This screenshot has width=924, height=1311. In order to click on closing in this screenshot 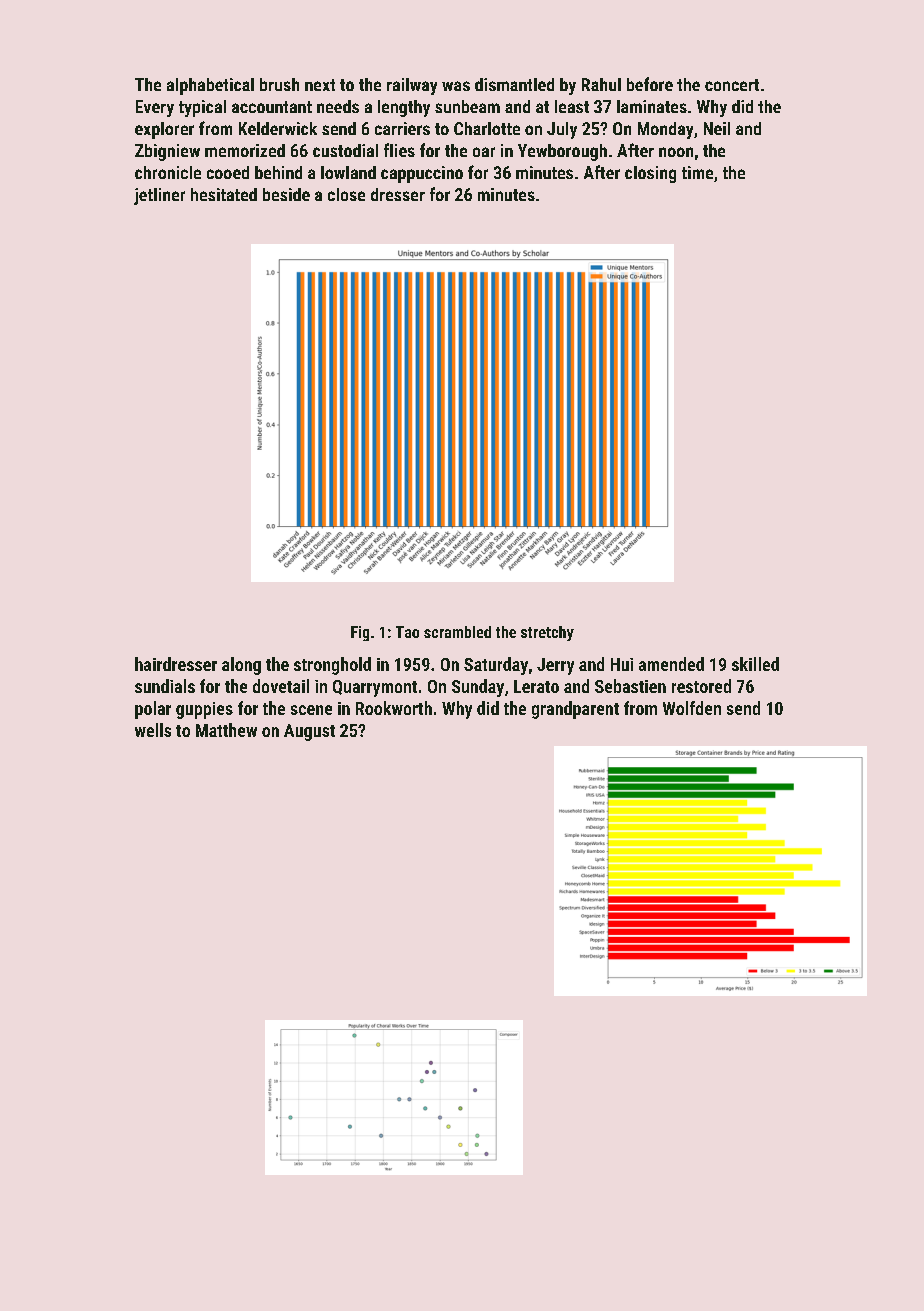, I will do `click(650, 174)`.
